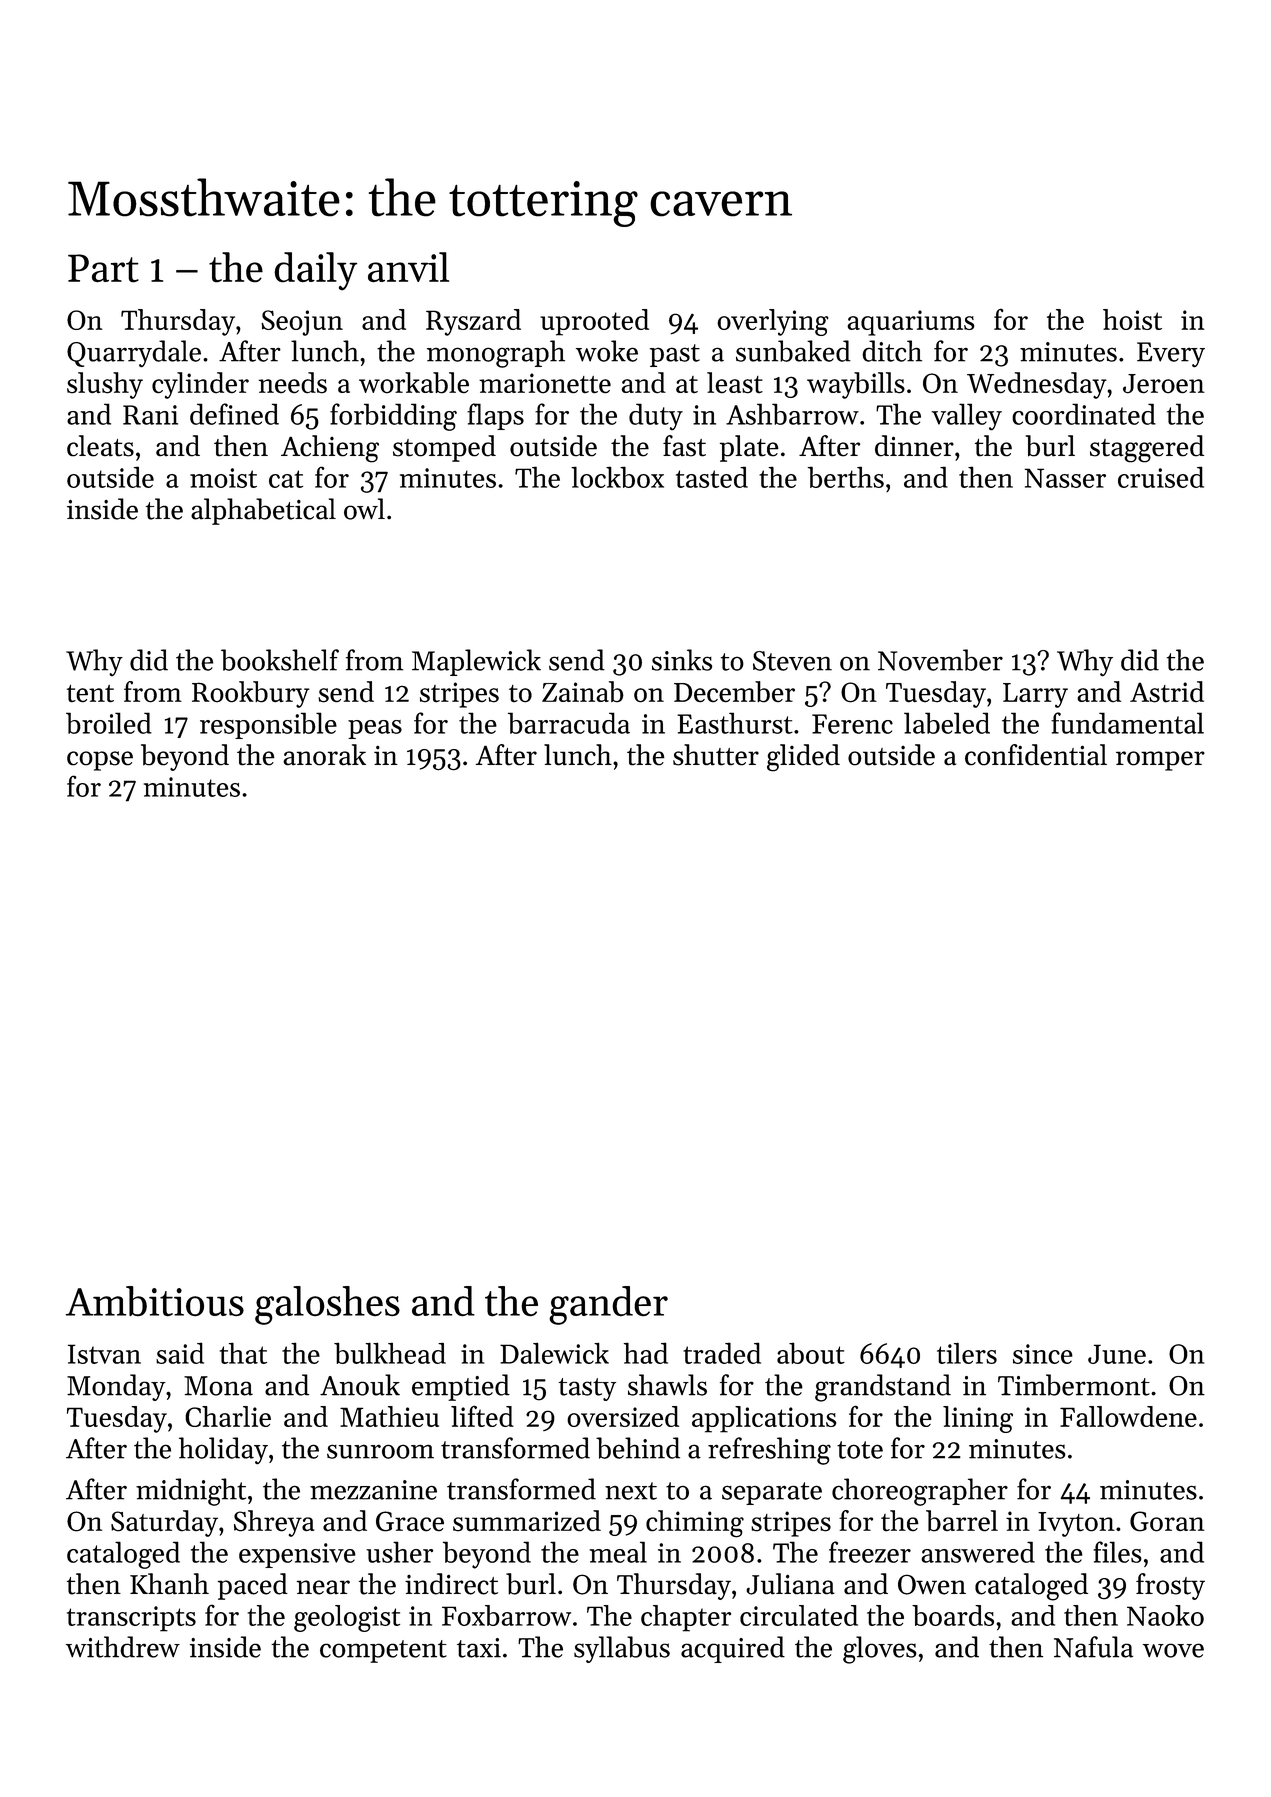 The image size is (1271, 1797). I want to click on withdrew, so click(123, 1647).
